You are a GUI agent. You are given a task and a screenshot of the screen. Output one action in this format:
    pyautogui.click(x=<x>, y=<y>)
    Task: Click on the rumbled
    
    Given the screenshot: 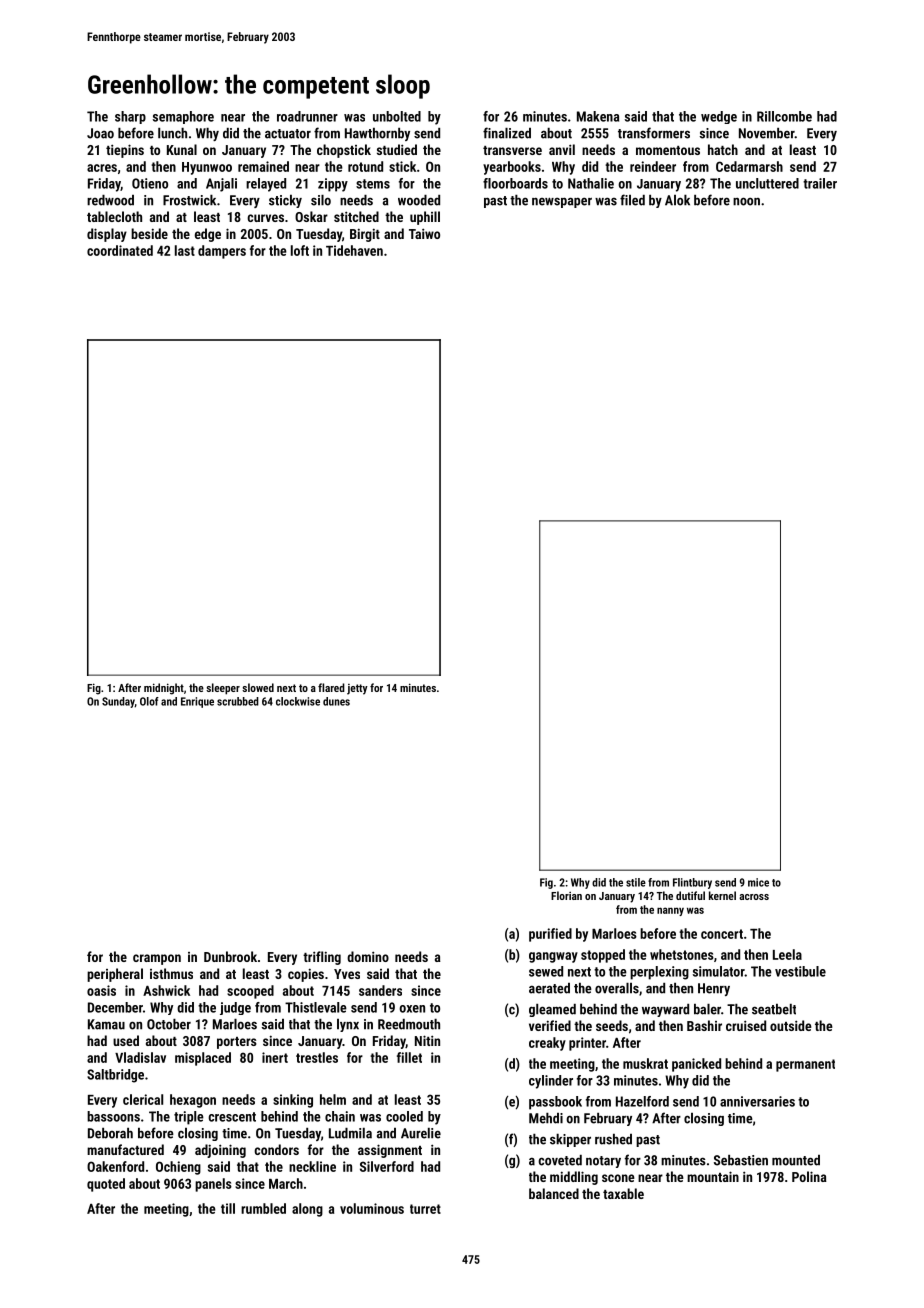 What is the action you would take?
    pyautogui.click(x=263, y=1208)
